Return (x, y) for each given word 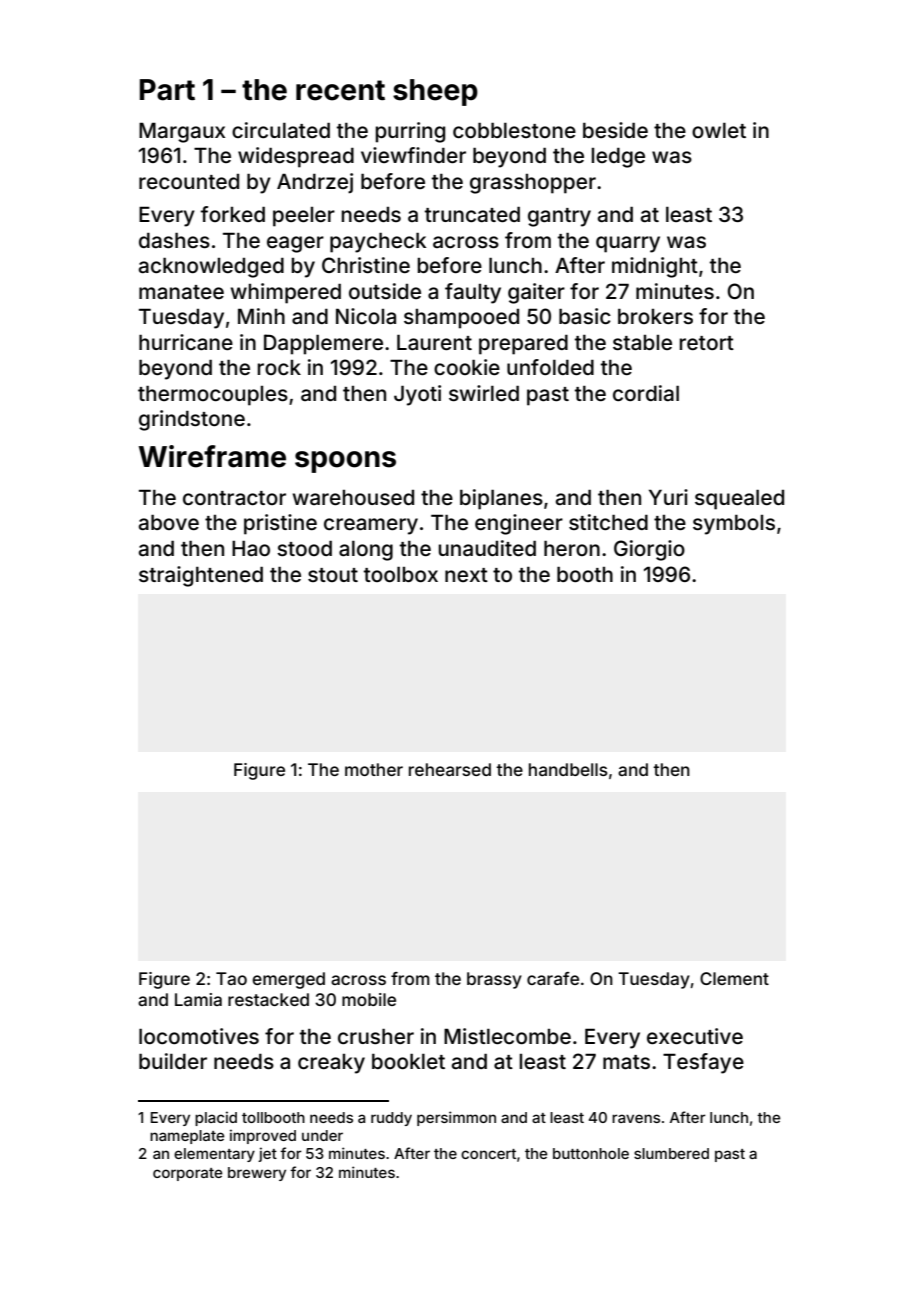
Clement (734, 978)
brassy (494, 980)
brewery (257, 1174)
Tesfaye (703, 1063)
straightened (201, 576)
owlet (719, 130)
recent (340, 90)
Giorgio (649, 550)
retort (706, 343)
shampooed (461, 319)
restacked (268, 999)
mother (374, 769)
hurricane (186, 342)
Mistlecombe (507, 1036)
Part (167, 90)
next (466, 575)
